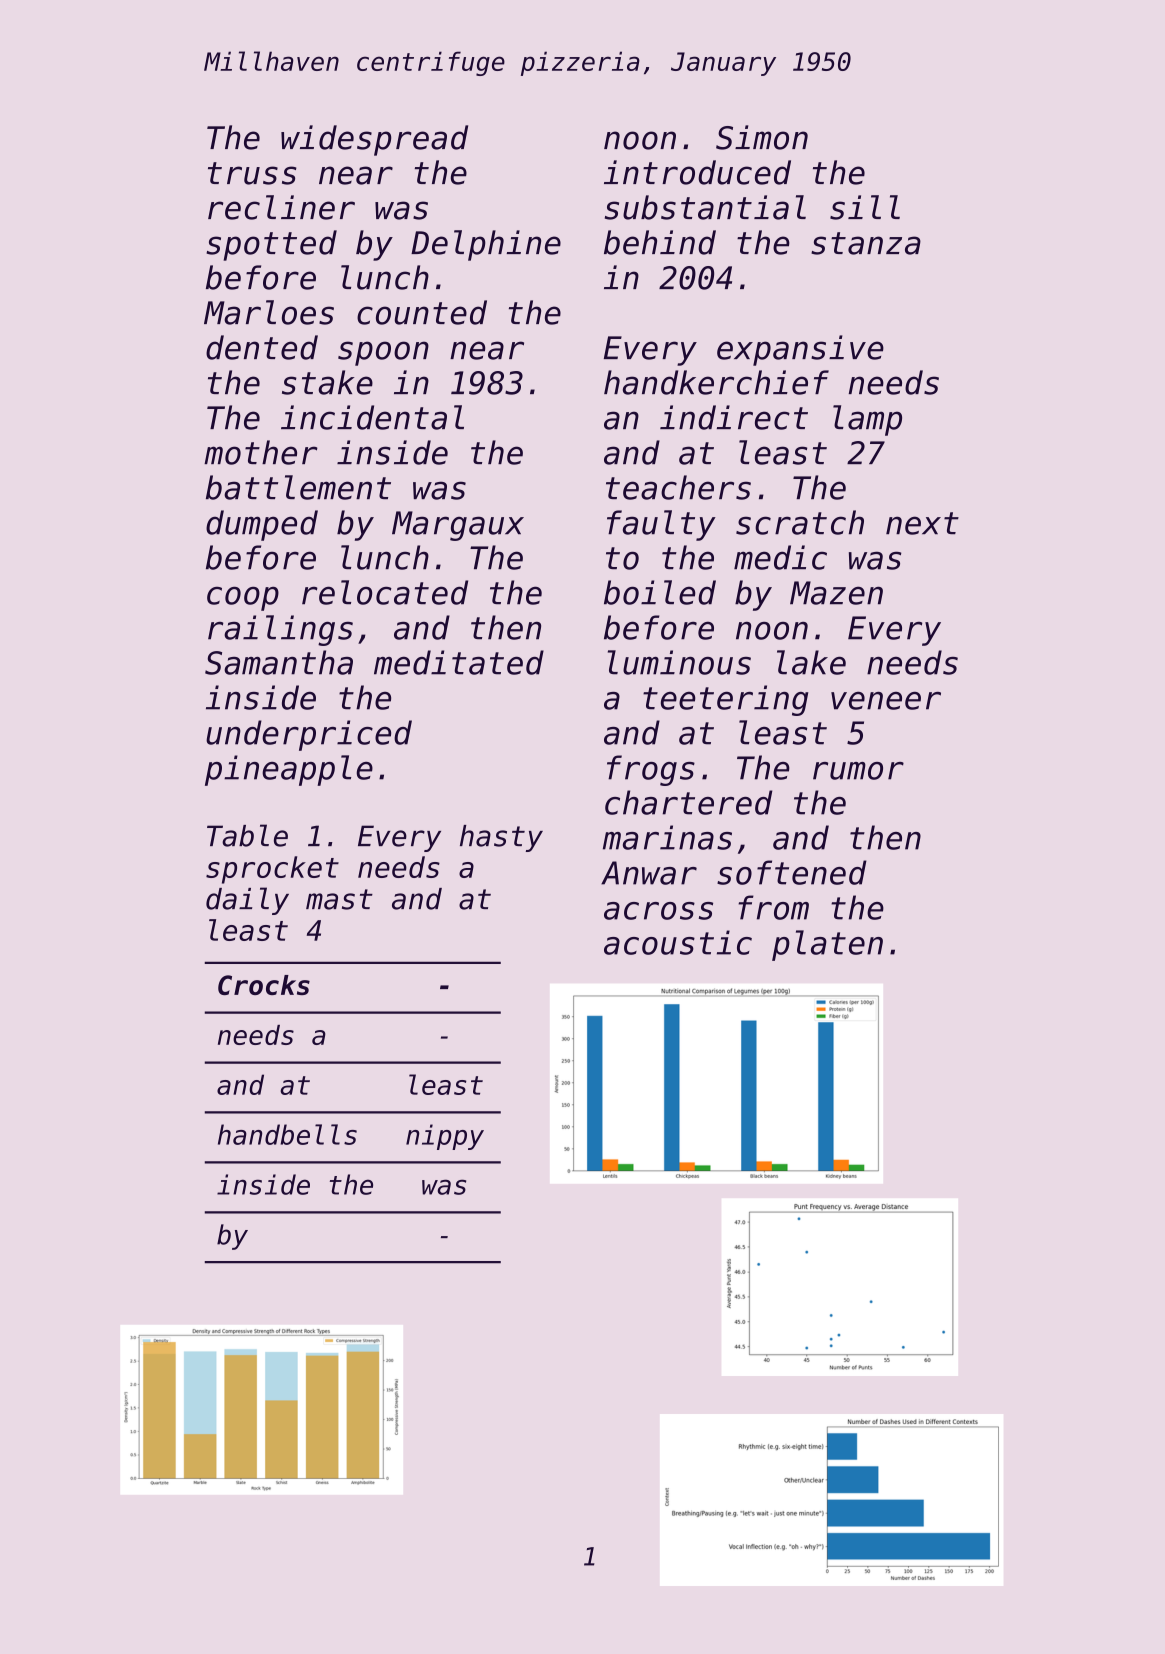 Image resolution: width=1165 pixels, height=1654 pixels. I want to click on widespread, so click(374, 140).
